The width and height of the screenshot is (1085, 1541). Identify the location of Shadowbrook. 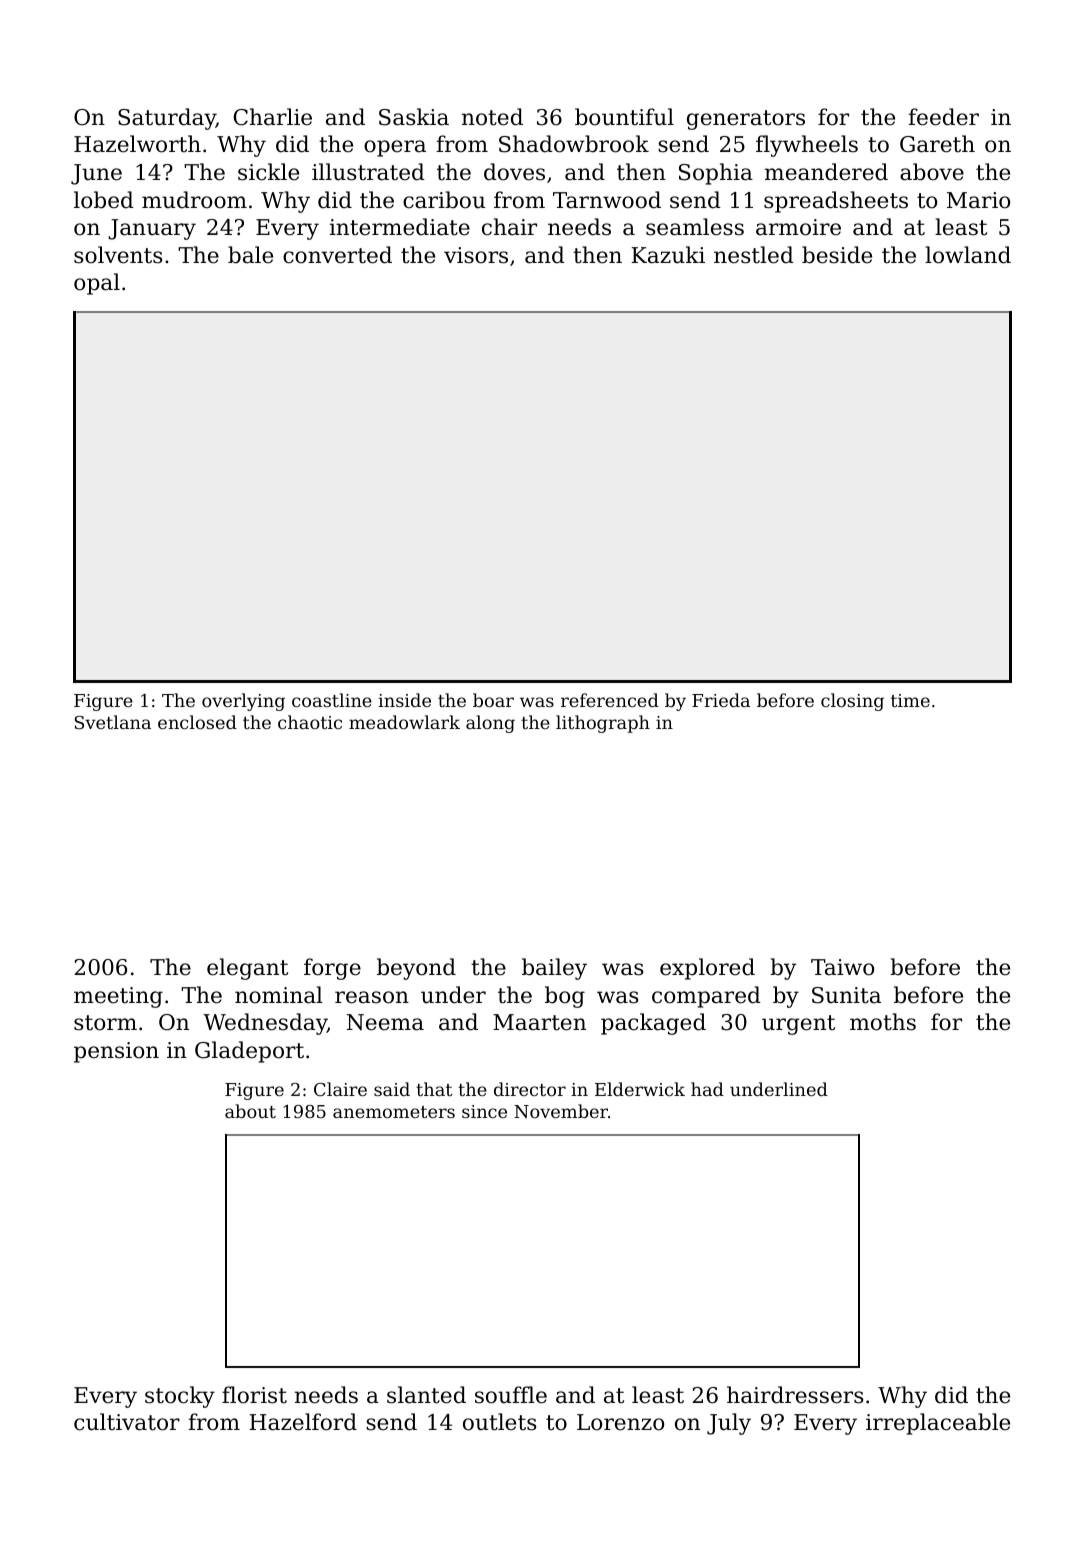
(574, 144).
